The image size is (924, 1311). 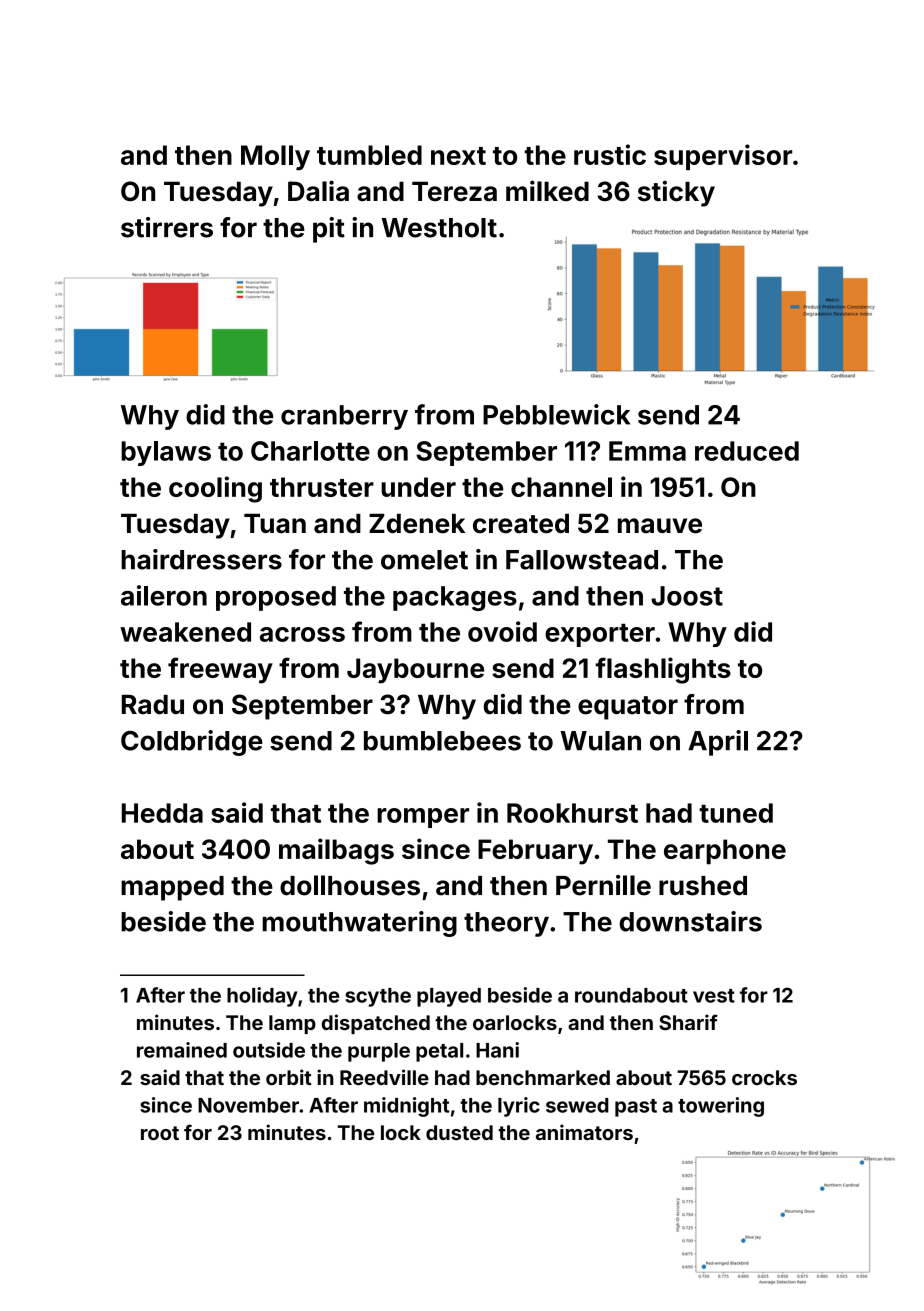 I want to click on animators, so click(x=584, y=1132).
